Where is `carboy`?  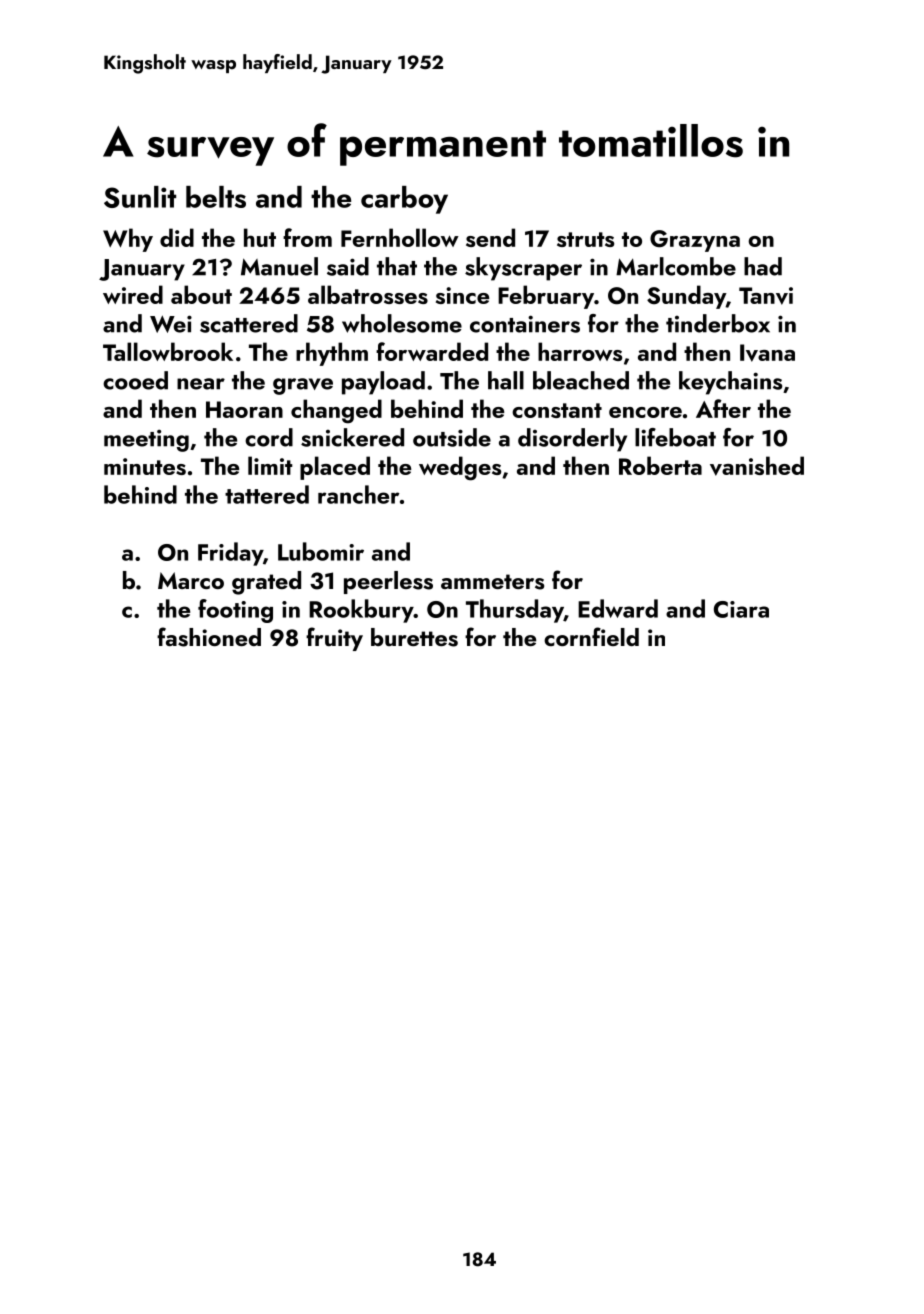 carboy is located at coordinates (404, 200).
